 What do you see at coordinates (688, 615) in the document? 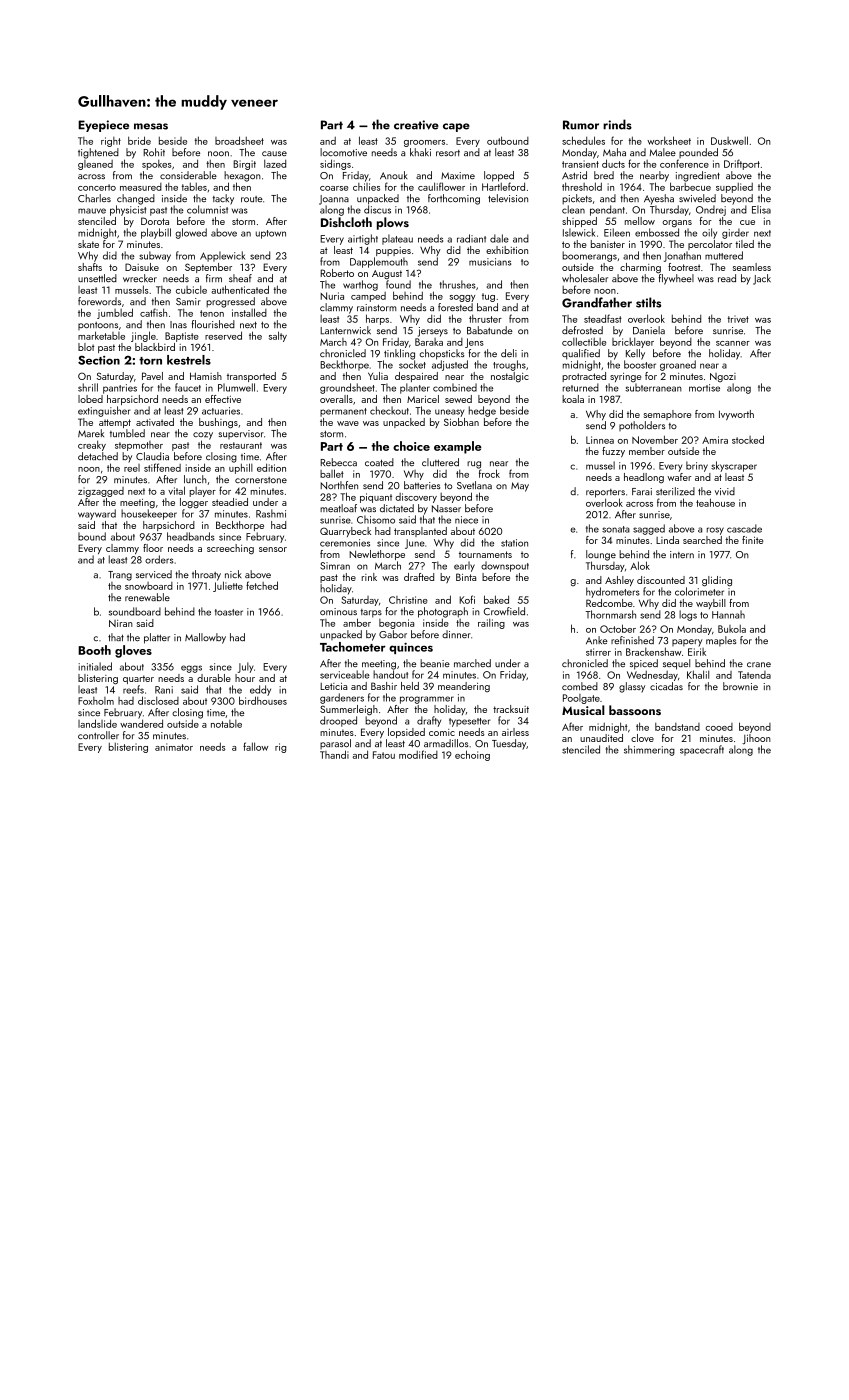
I see `logs` at bounding box center [688, 615].
